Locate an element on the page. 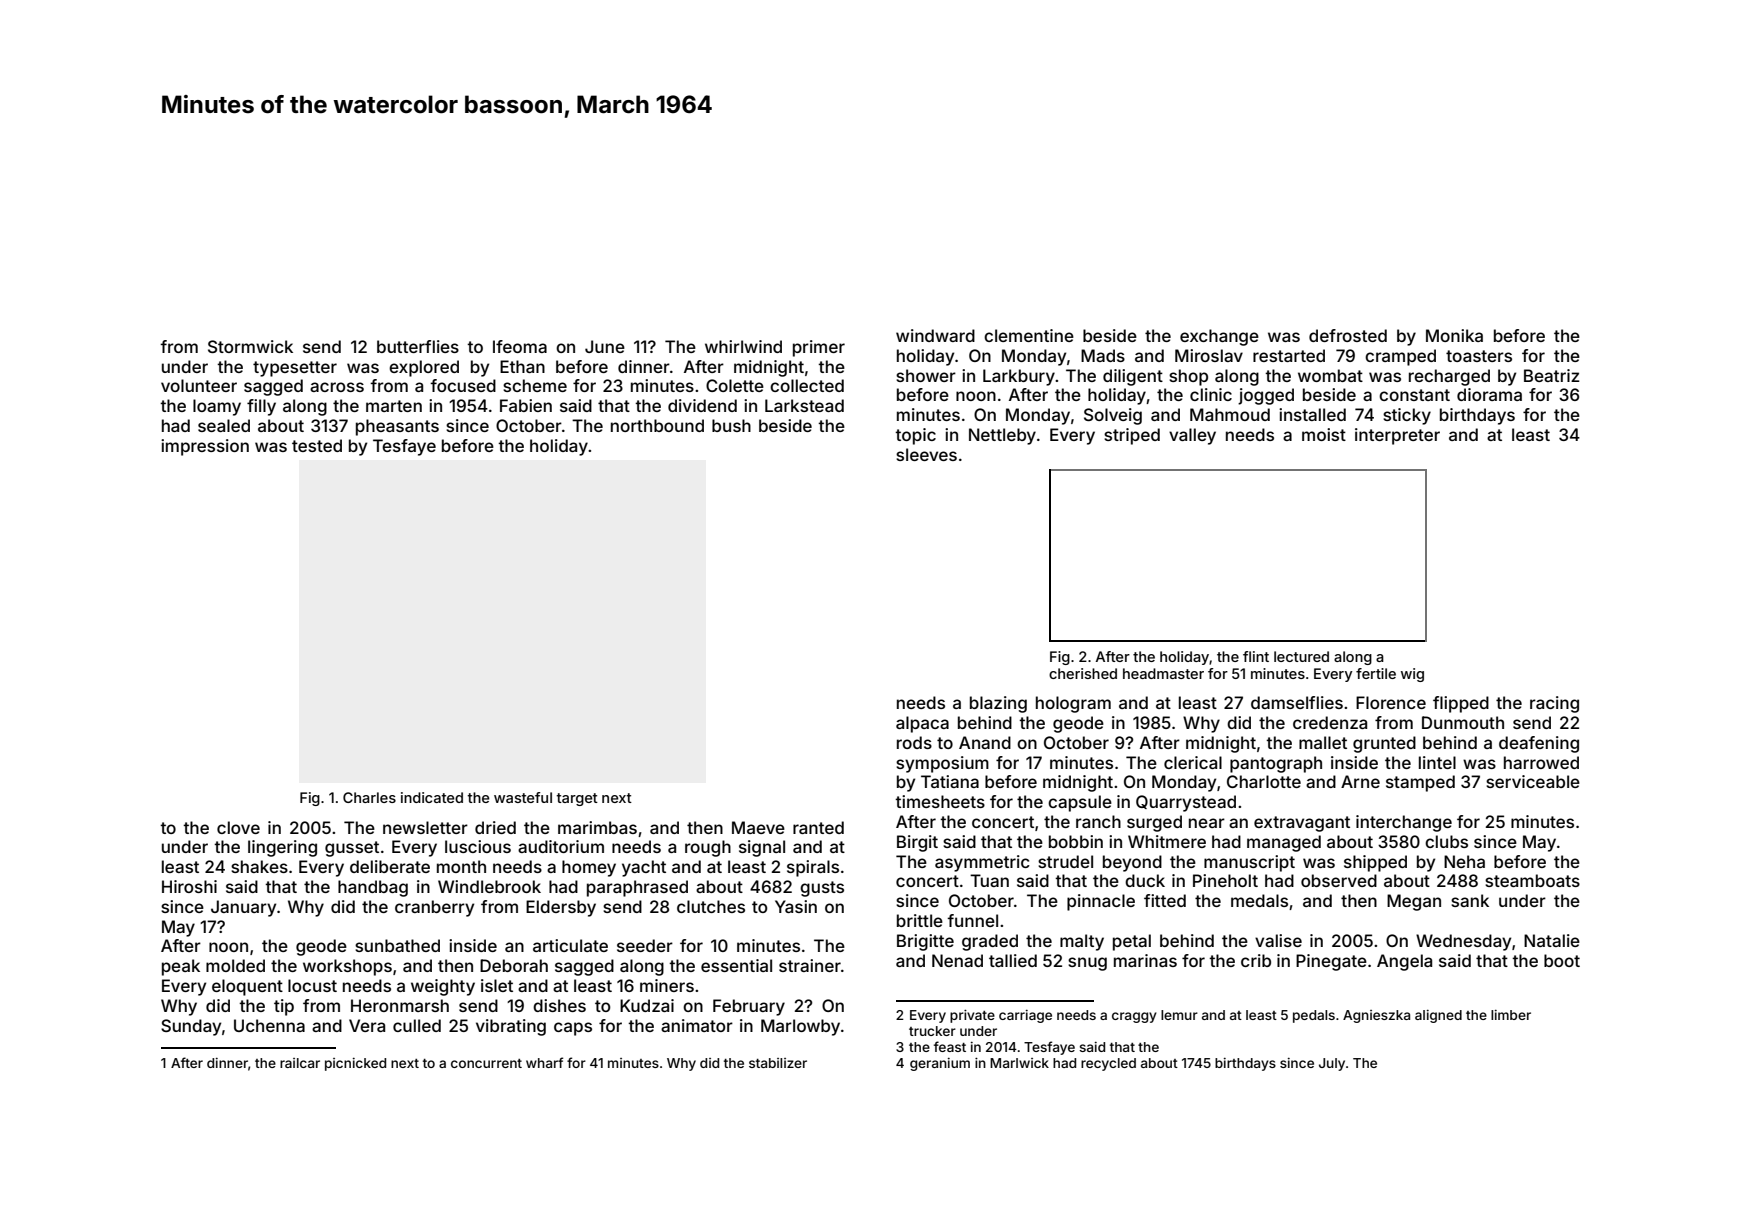 The width and height of the page is (1741, 1231). boot is located at coordinates (1562, 960).
